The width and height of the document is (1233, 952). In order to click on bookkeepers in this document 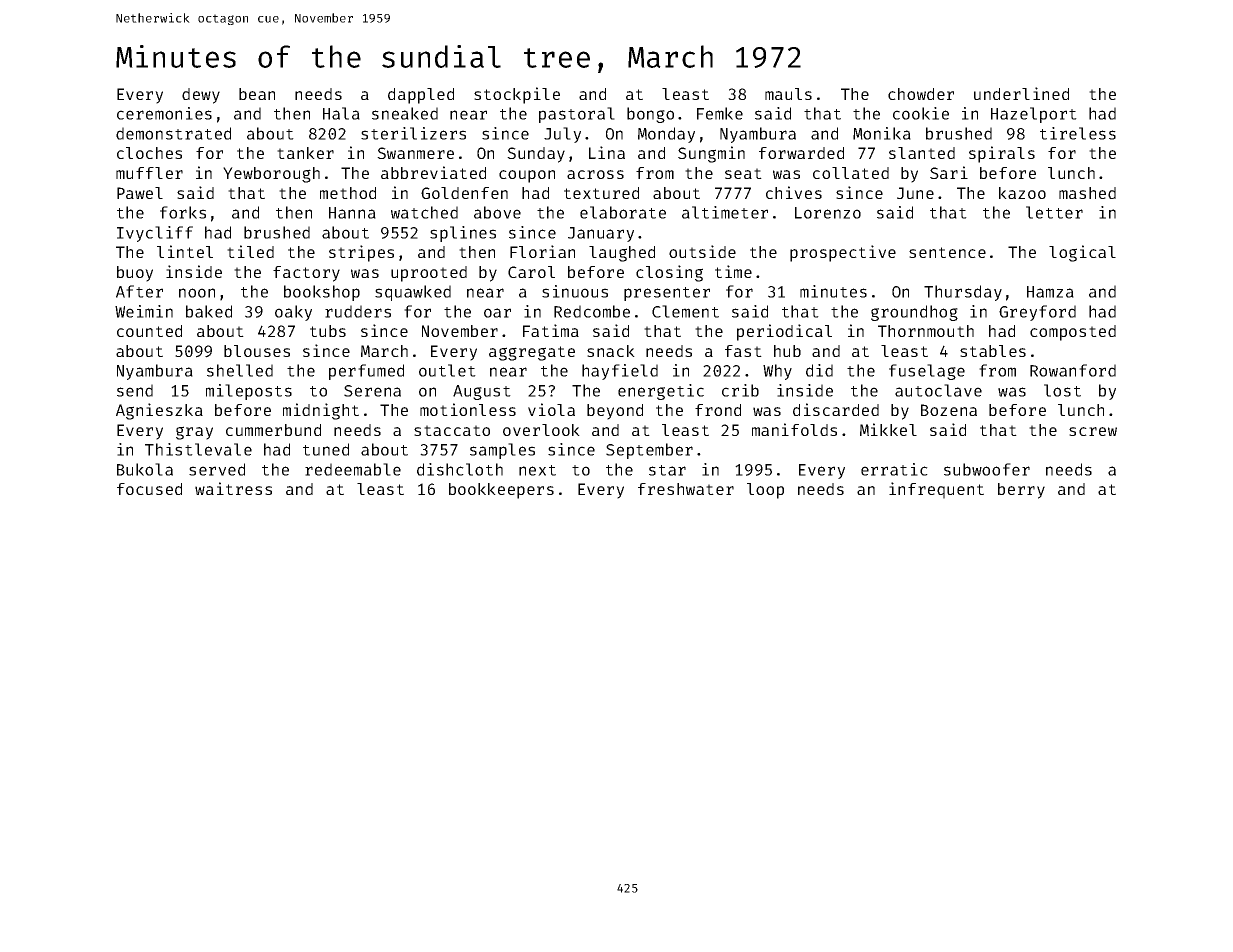, I will do `click(501, 491)`.
